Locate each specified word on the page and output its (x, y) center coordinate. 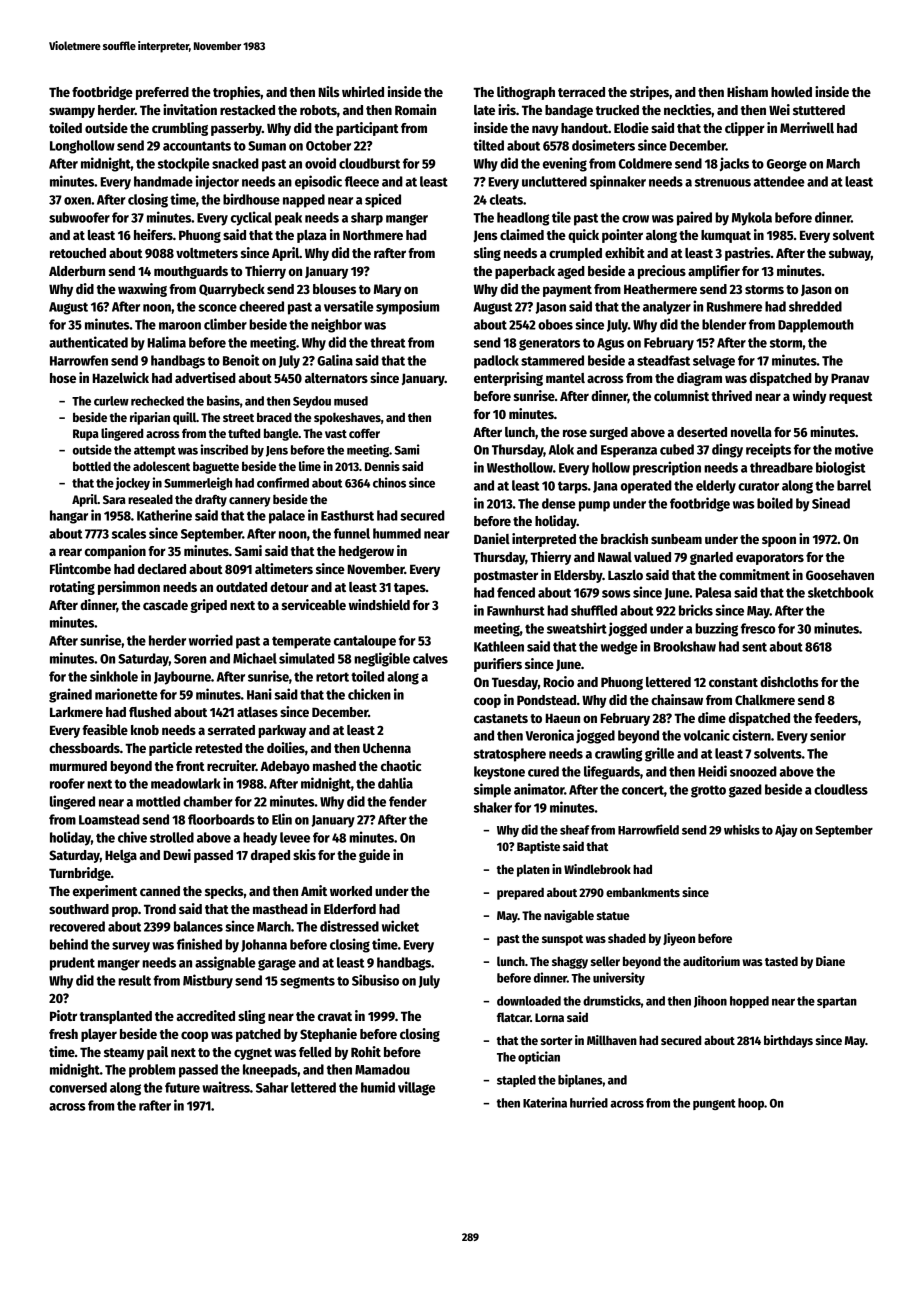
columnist (681, 395)
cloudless (841, 789)
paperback (525, 272)
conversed (78, 1087)
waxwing (142, 290)
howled (791, 92)
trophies (237, 93)
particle (170, 749)
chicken (369, 694)
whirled (363, 91)
